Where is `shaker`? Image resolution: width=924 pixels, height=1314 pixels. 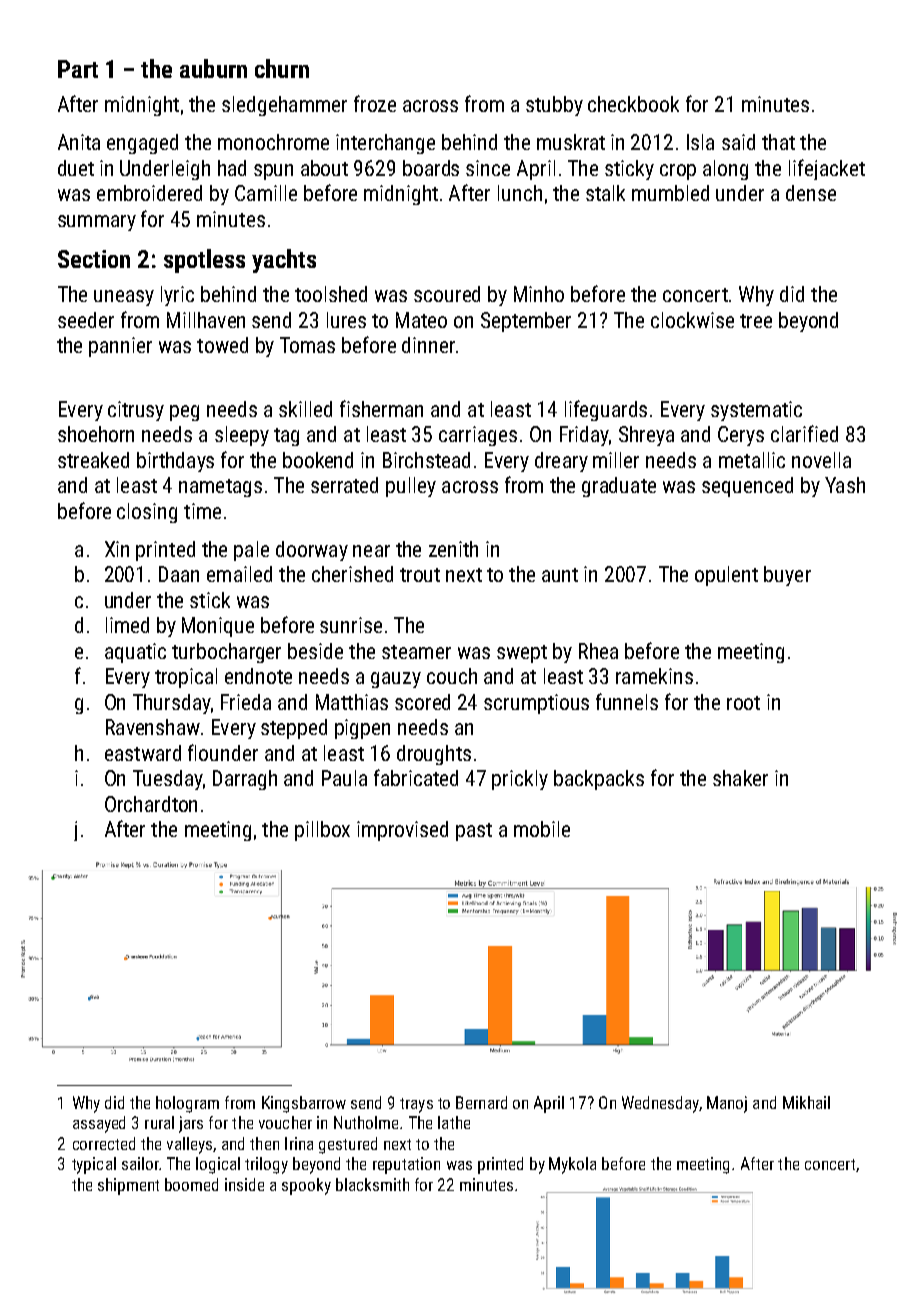
shaker is located at coordinates (740, 778).
